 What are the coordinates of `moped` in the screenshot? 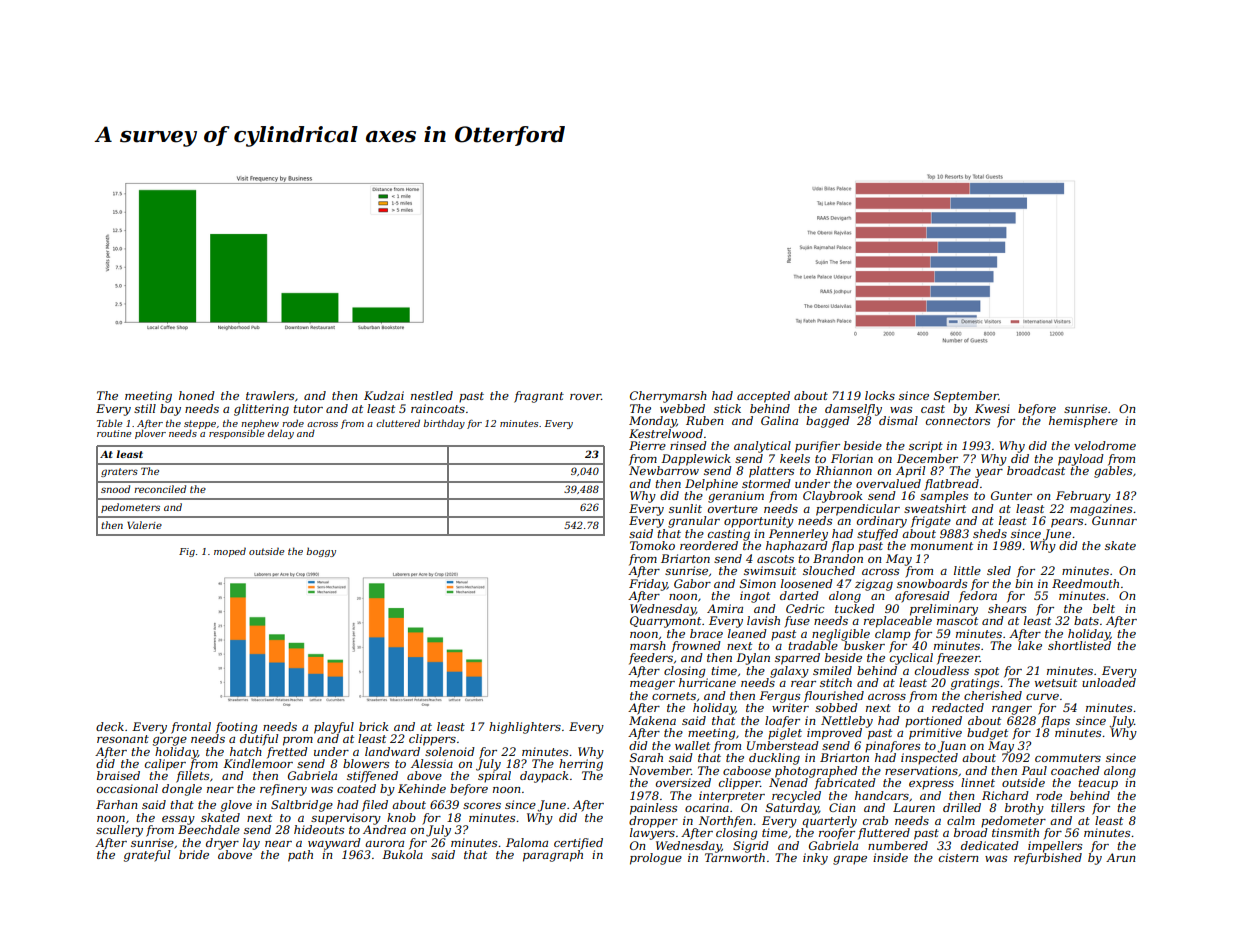 It's located at (230, 552).
